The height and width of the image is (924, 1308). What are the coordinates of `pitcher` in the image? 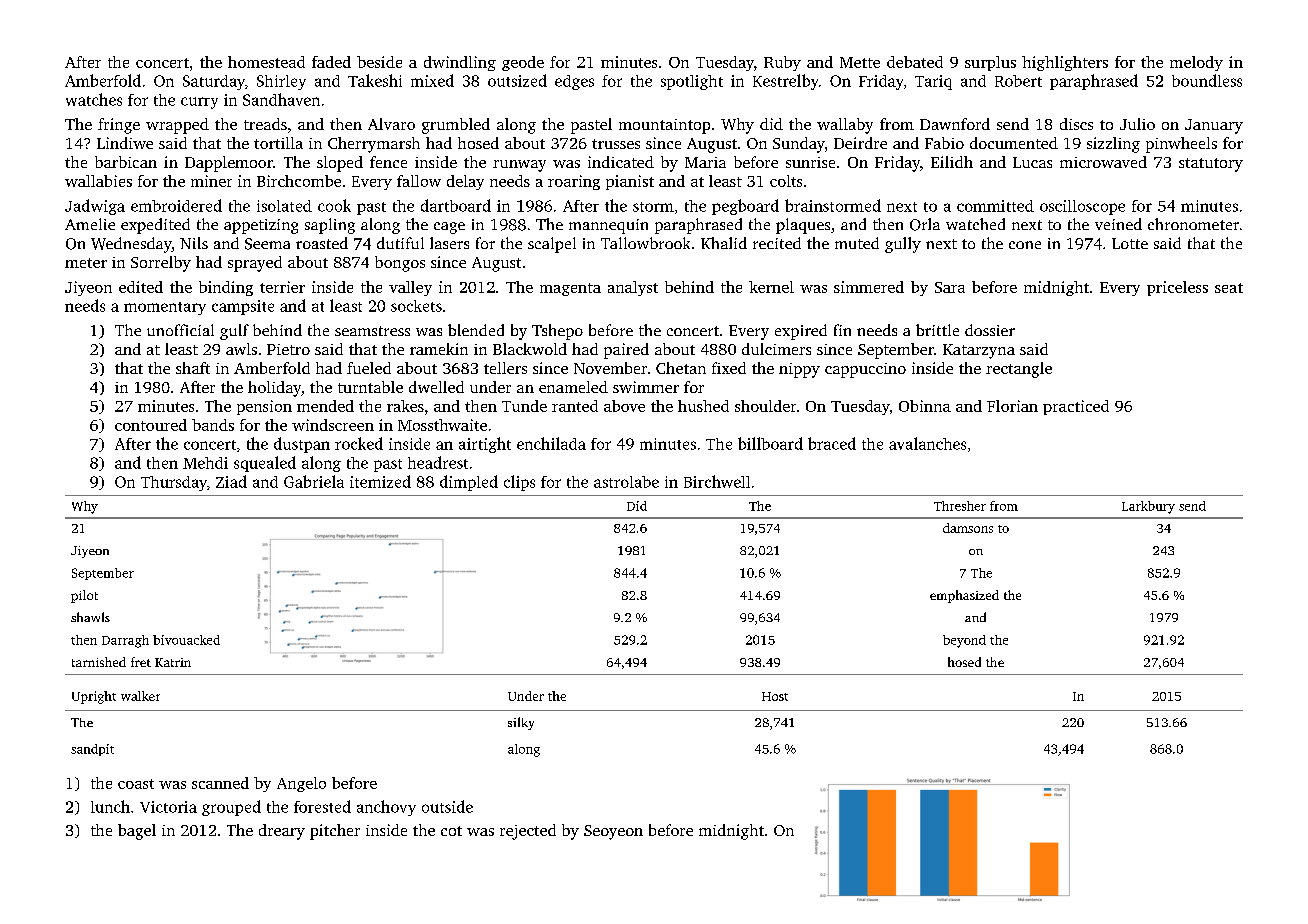 It's located at (335, 832).
